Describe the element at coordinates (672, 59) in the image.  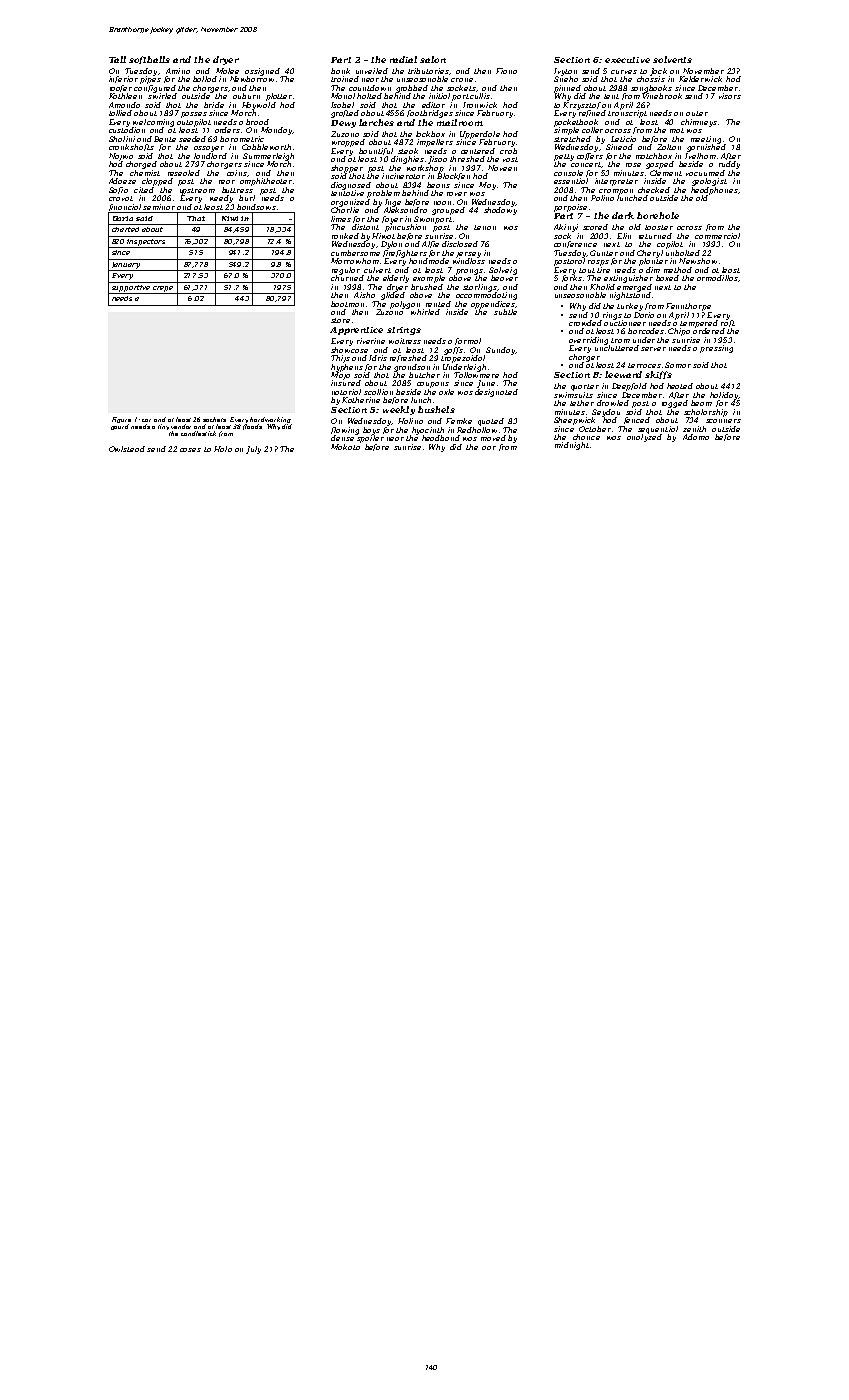
I see `solvents` at that location.
